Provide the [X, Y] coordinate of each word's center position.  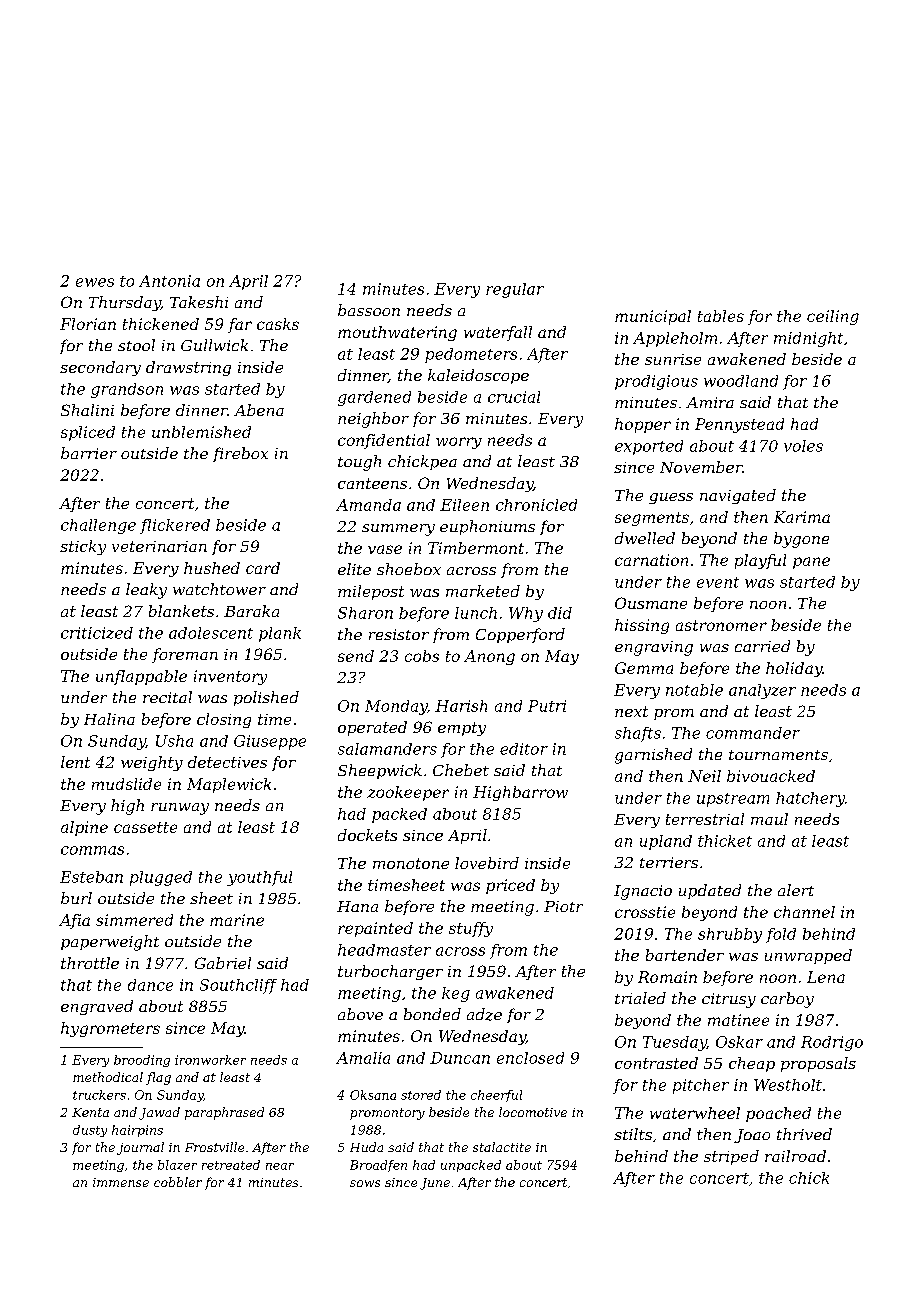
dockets [367, 835]
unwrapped [808, 956]
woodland [741, 381]
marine [237, 920]
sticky [83, 547]
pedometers [471, 355]
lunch [476, 613]
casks [278, 324]
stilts [633, 1134]
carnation [651, 560]
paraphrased [224, 1113]
